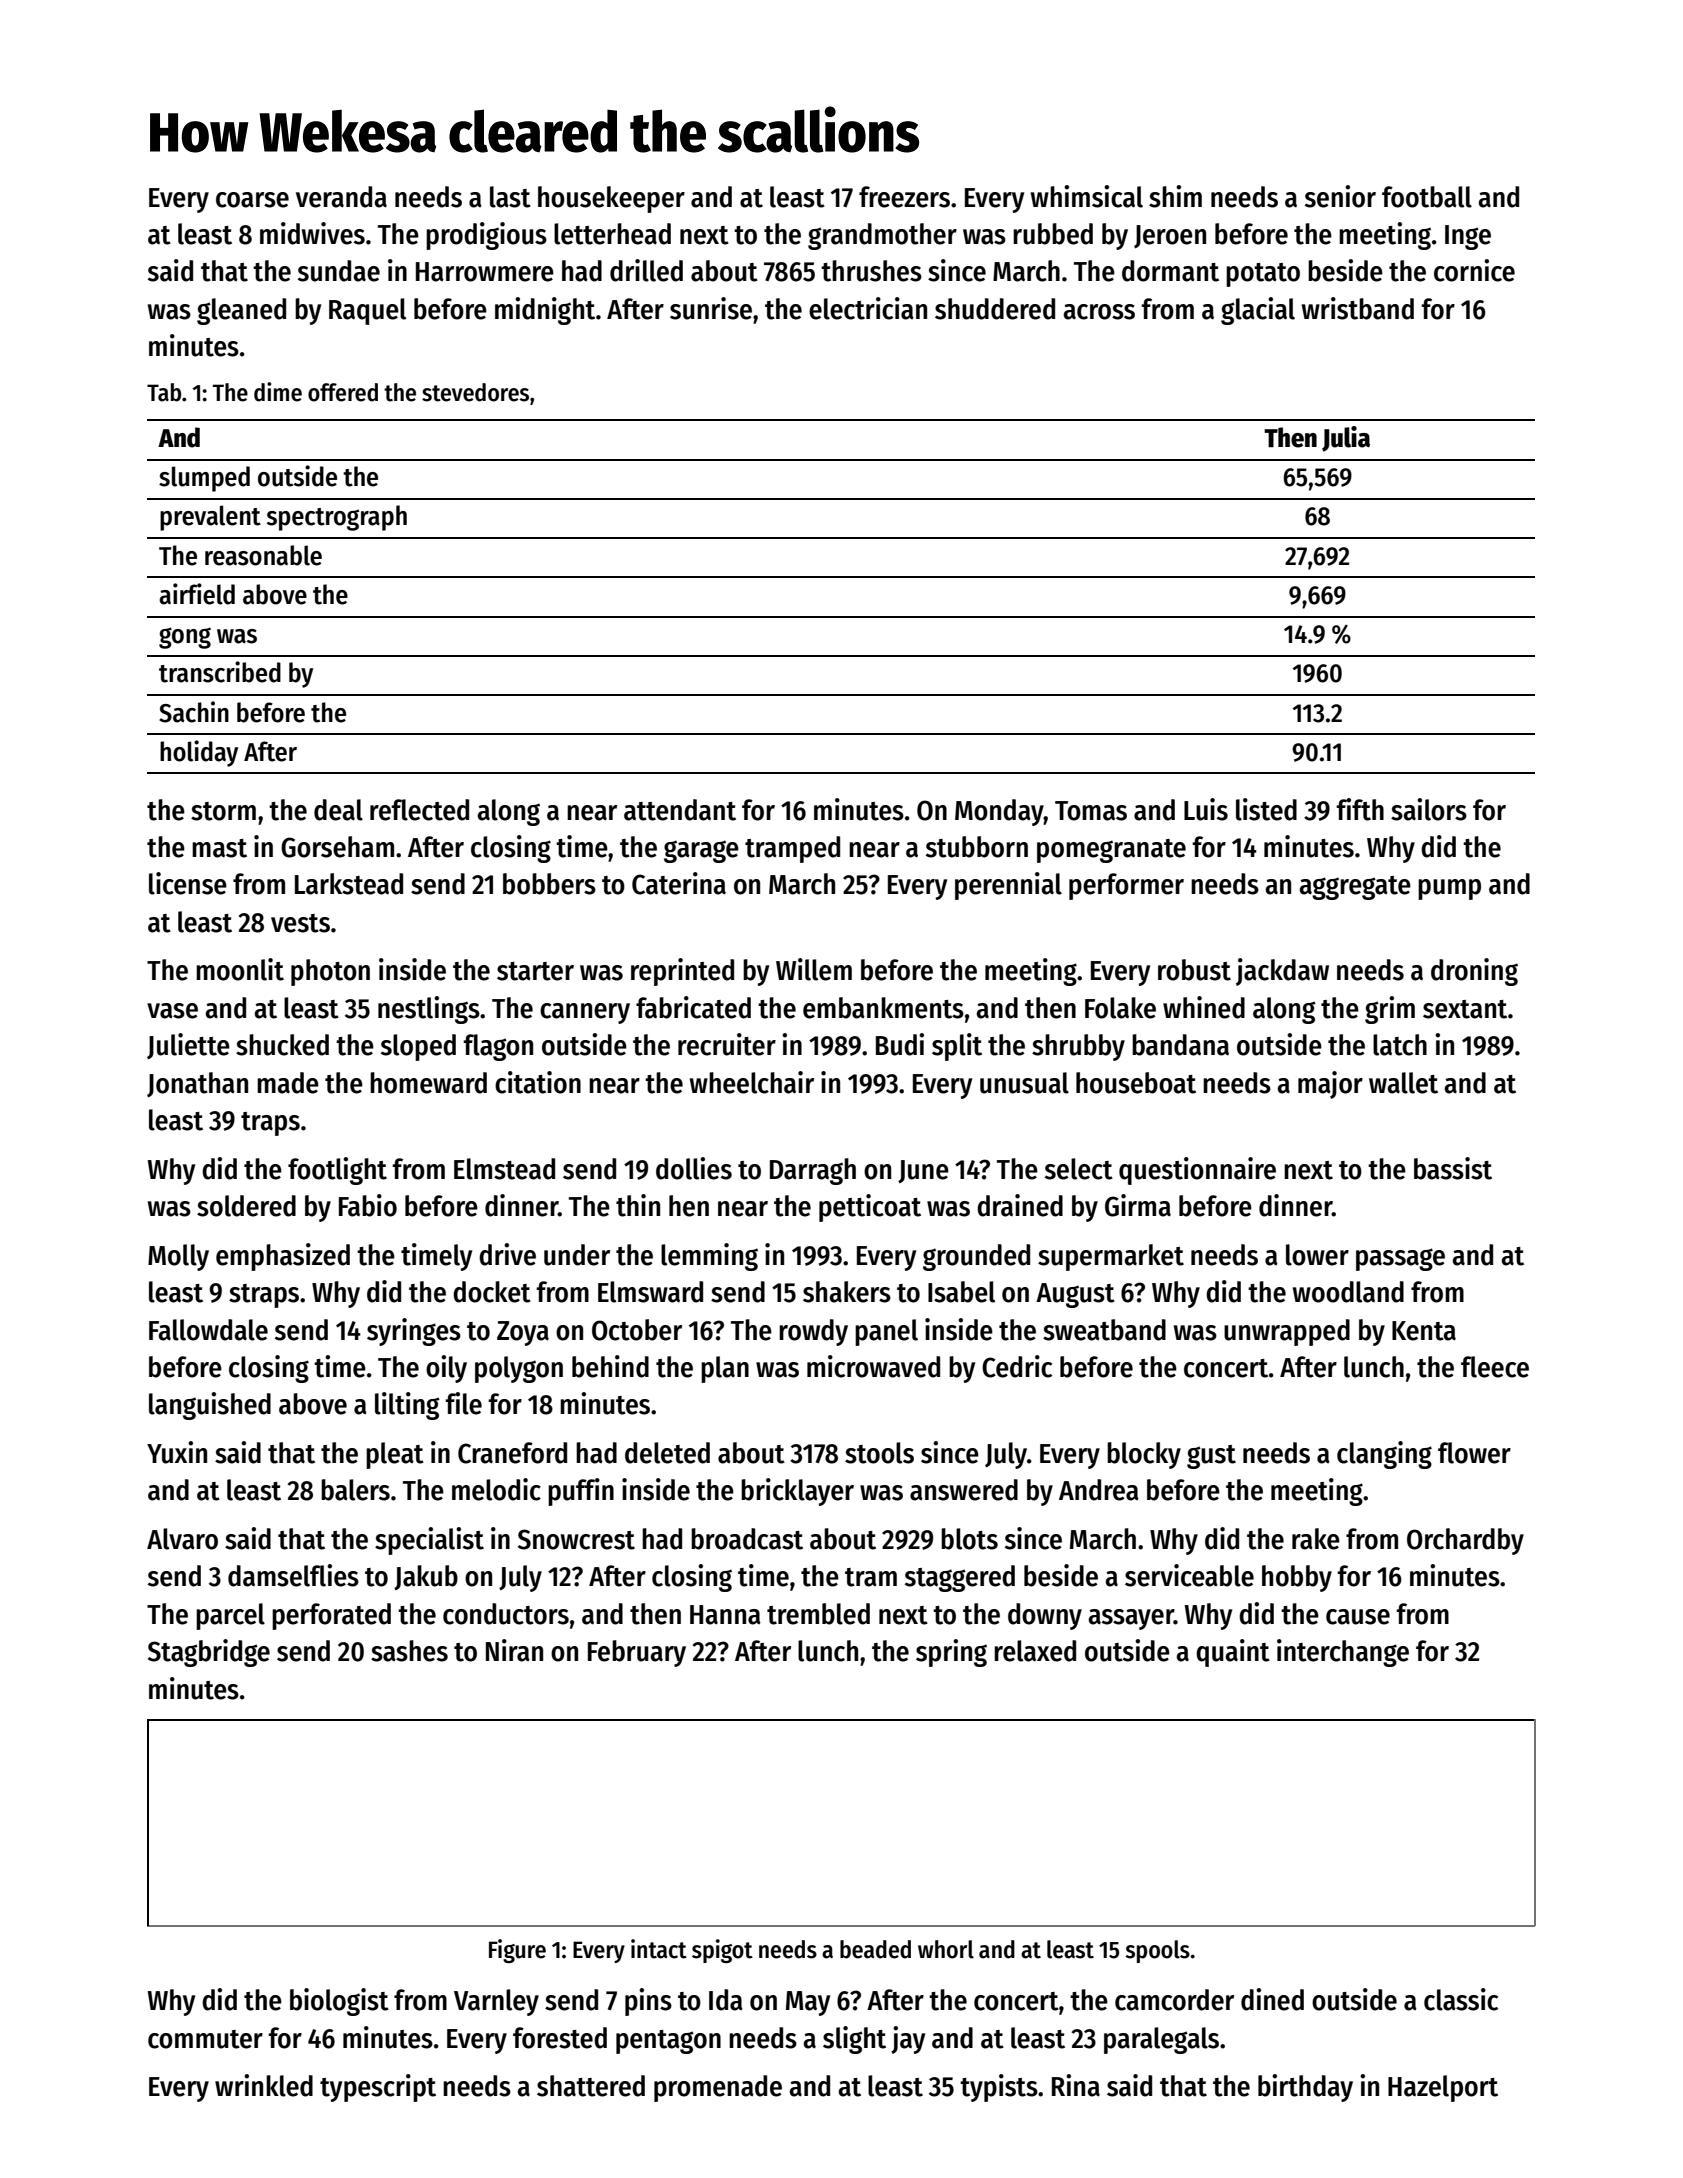  Describe the element at coordinates (1449, 889) in the screenshot. I see `pump` at that location.
